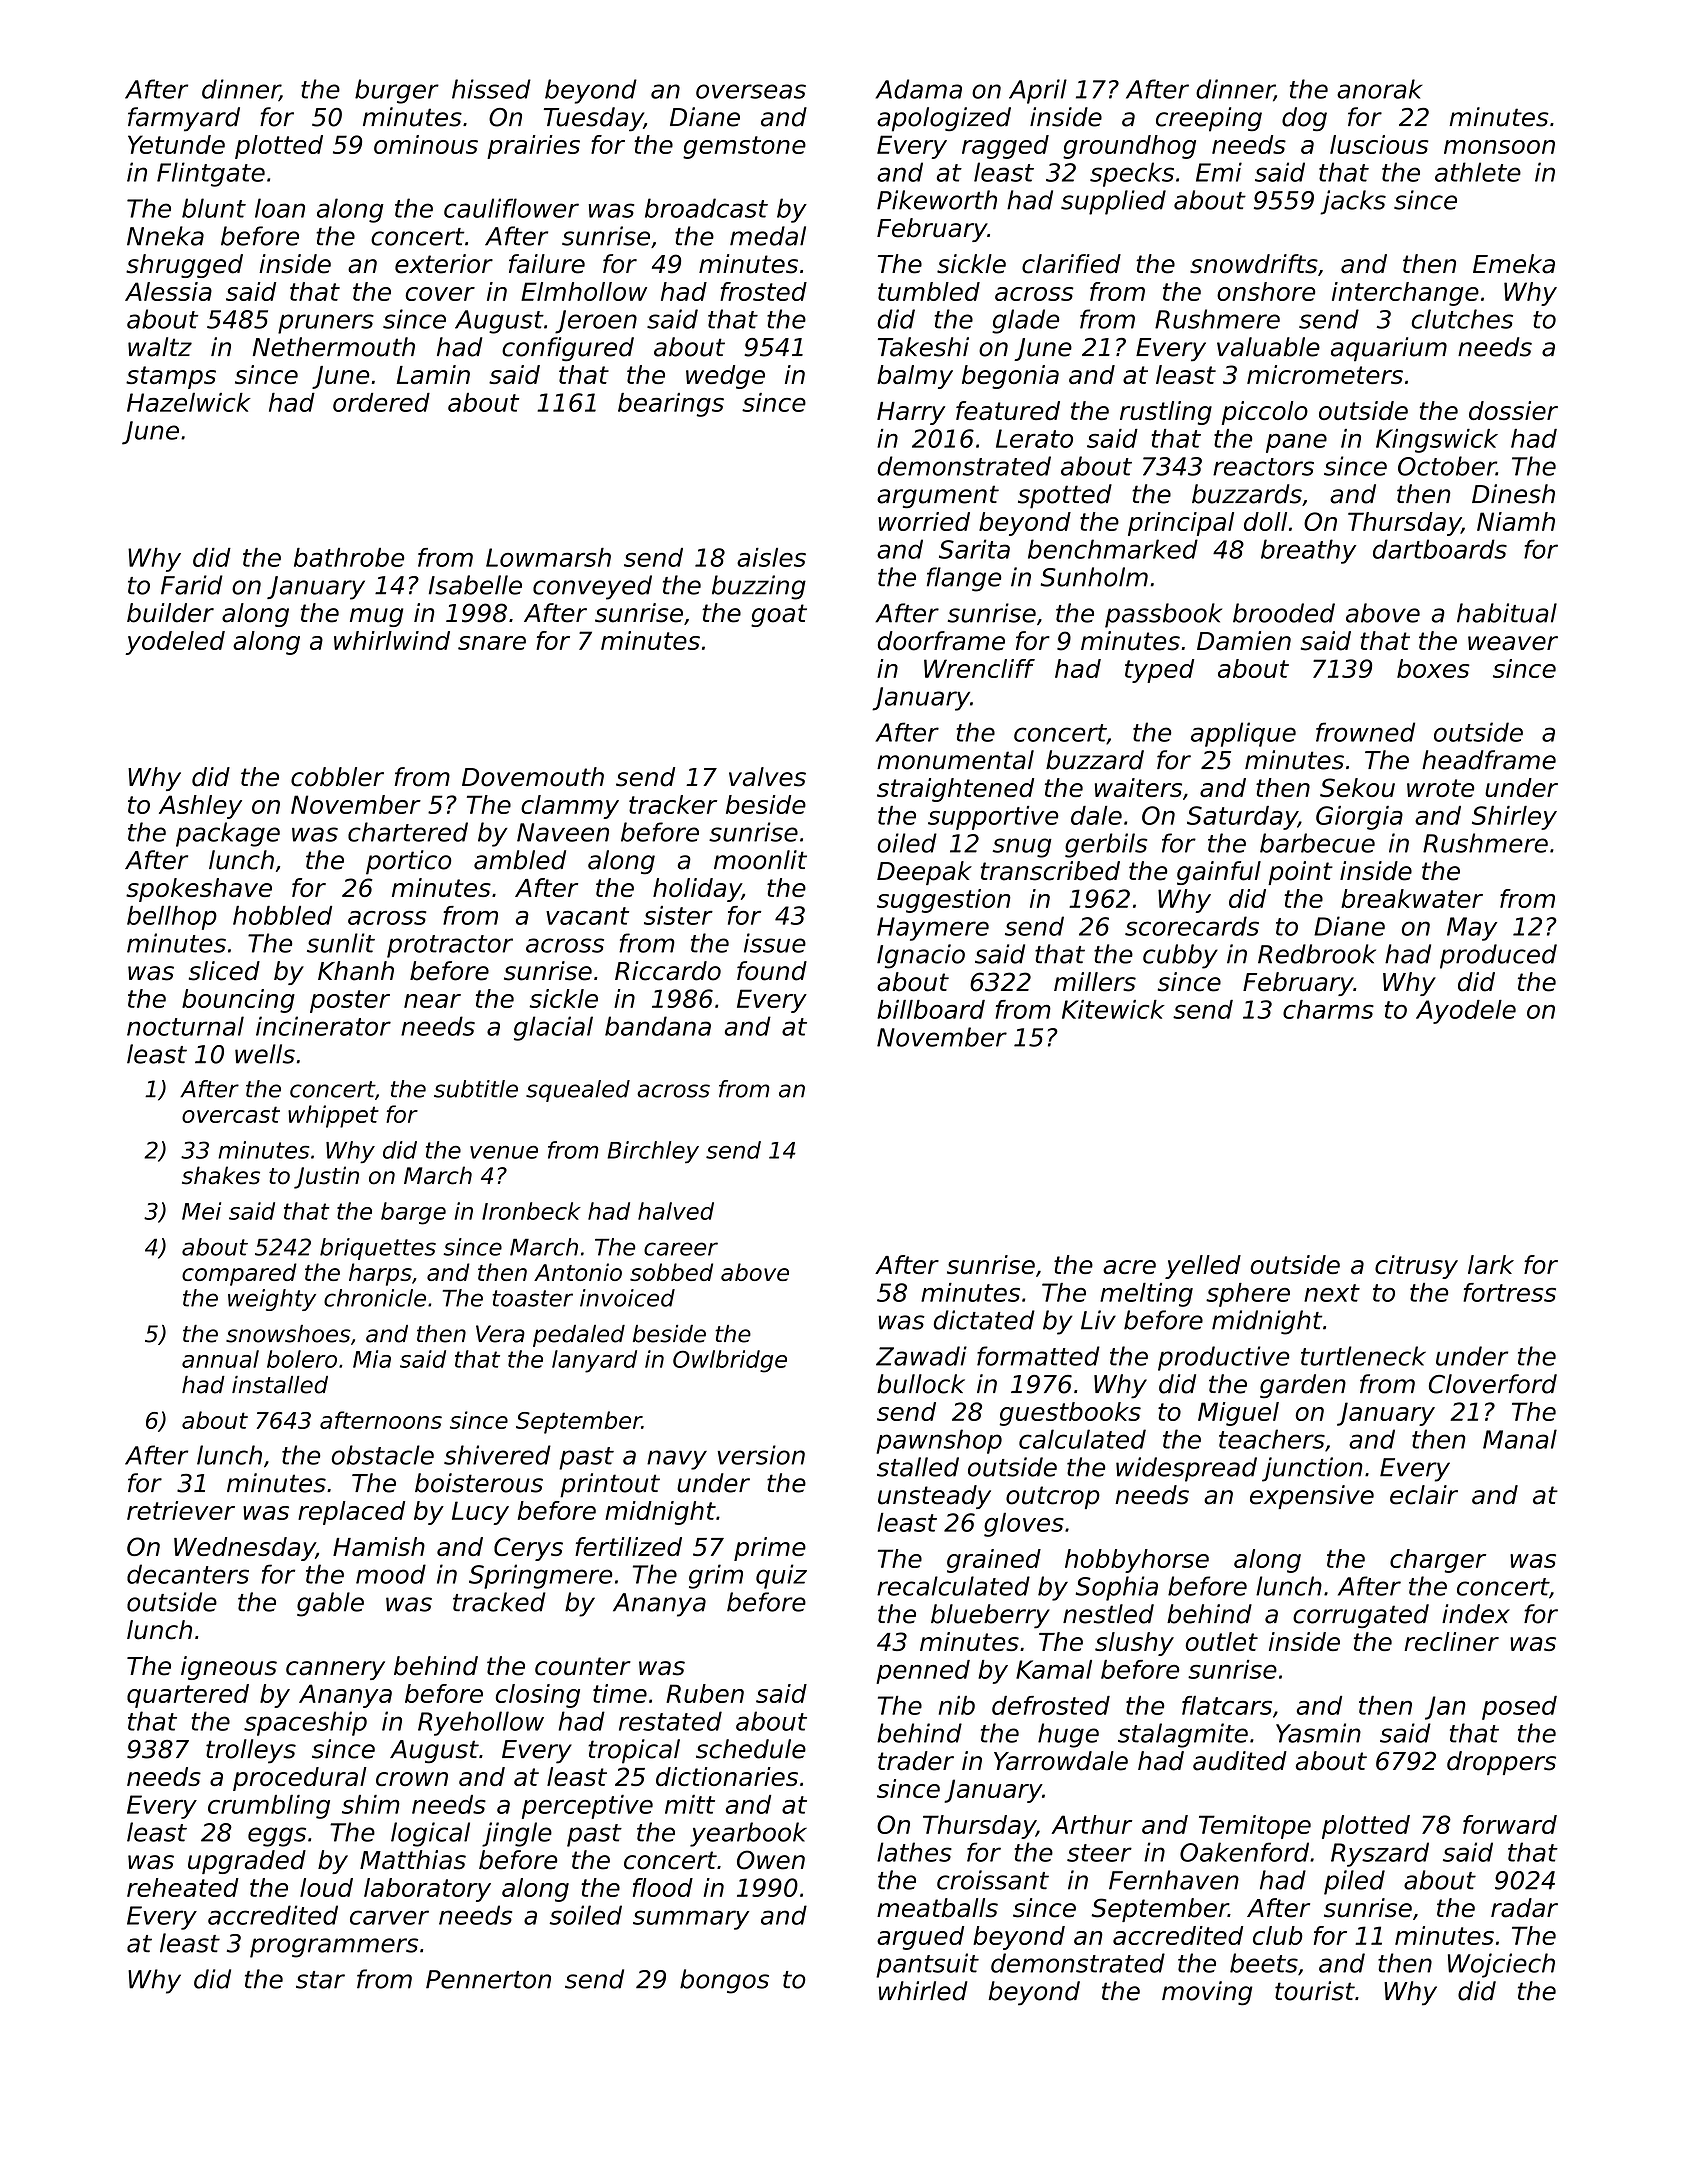 The height and width of the screenshot is (2178, 1683). Describe the element at coordinates (333, 1116) in the screenshot. I see `whippet` at that location.
